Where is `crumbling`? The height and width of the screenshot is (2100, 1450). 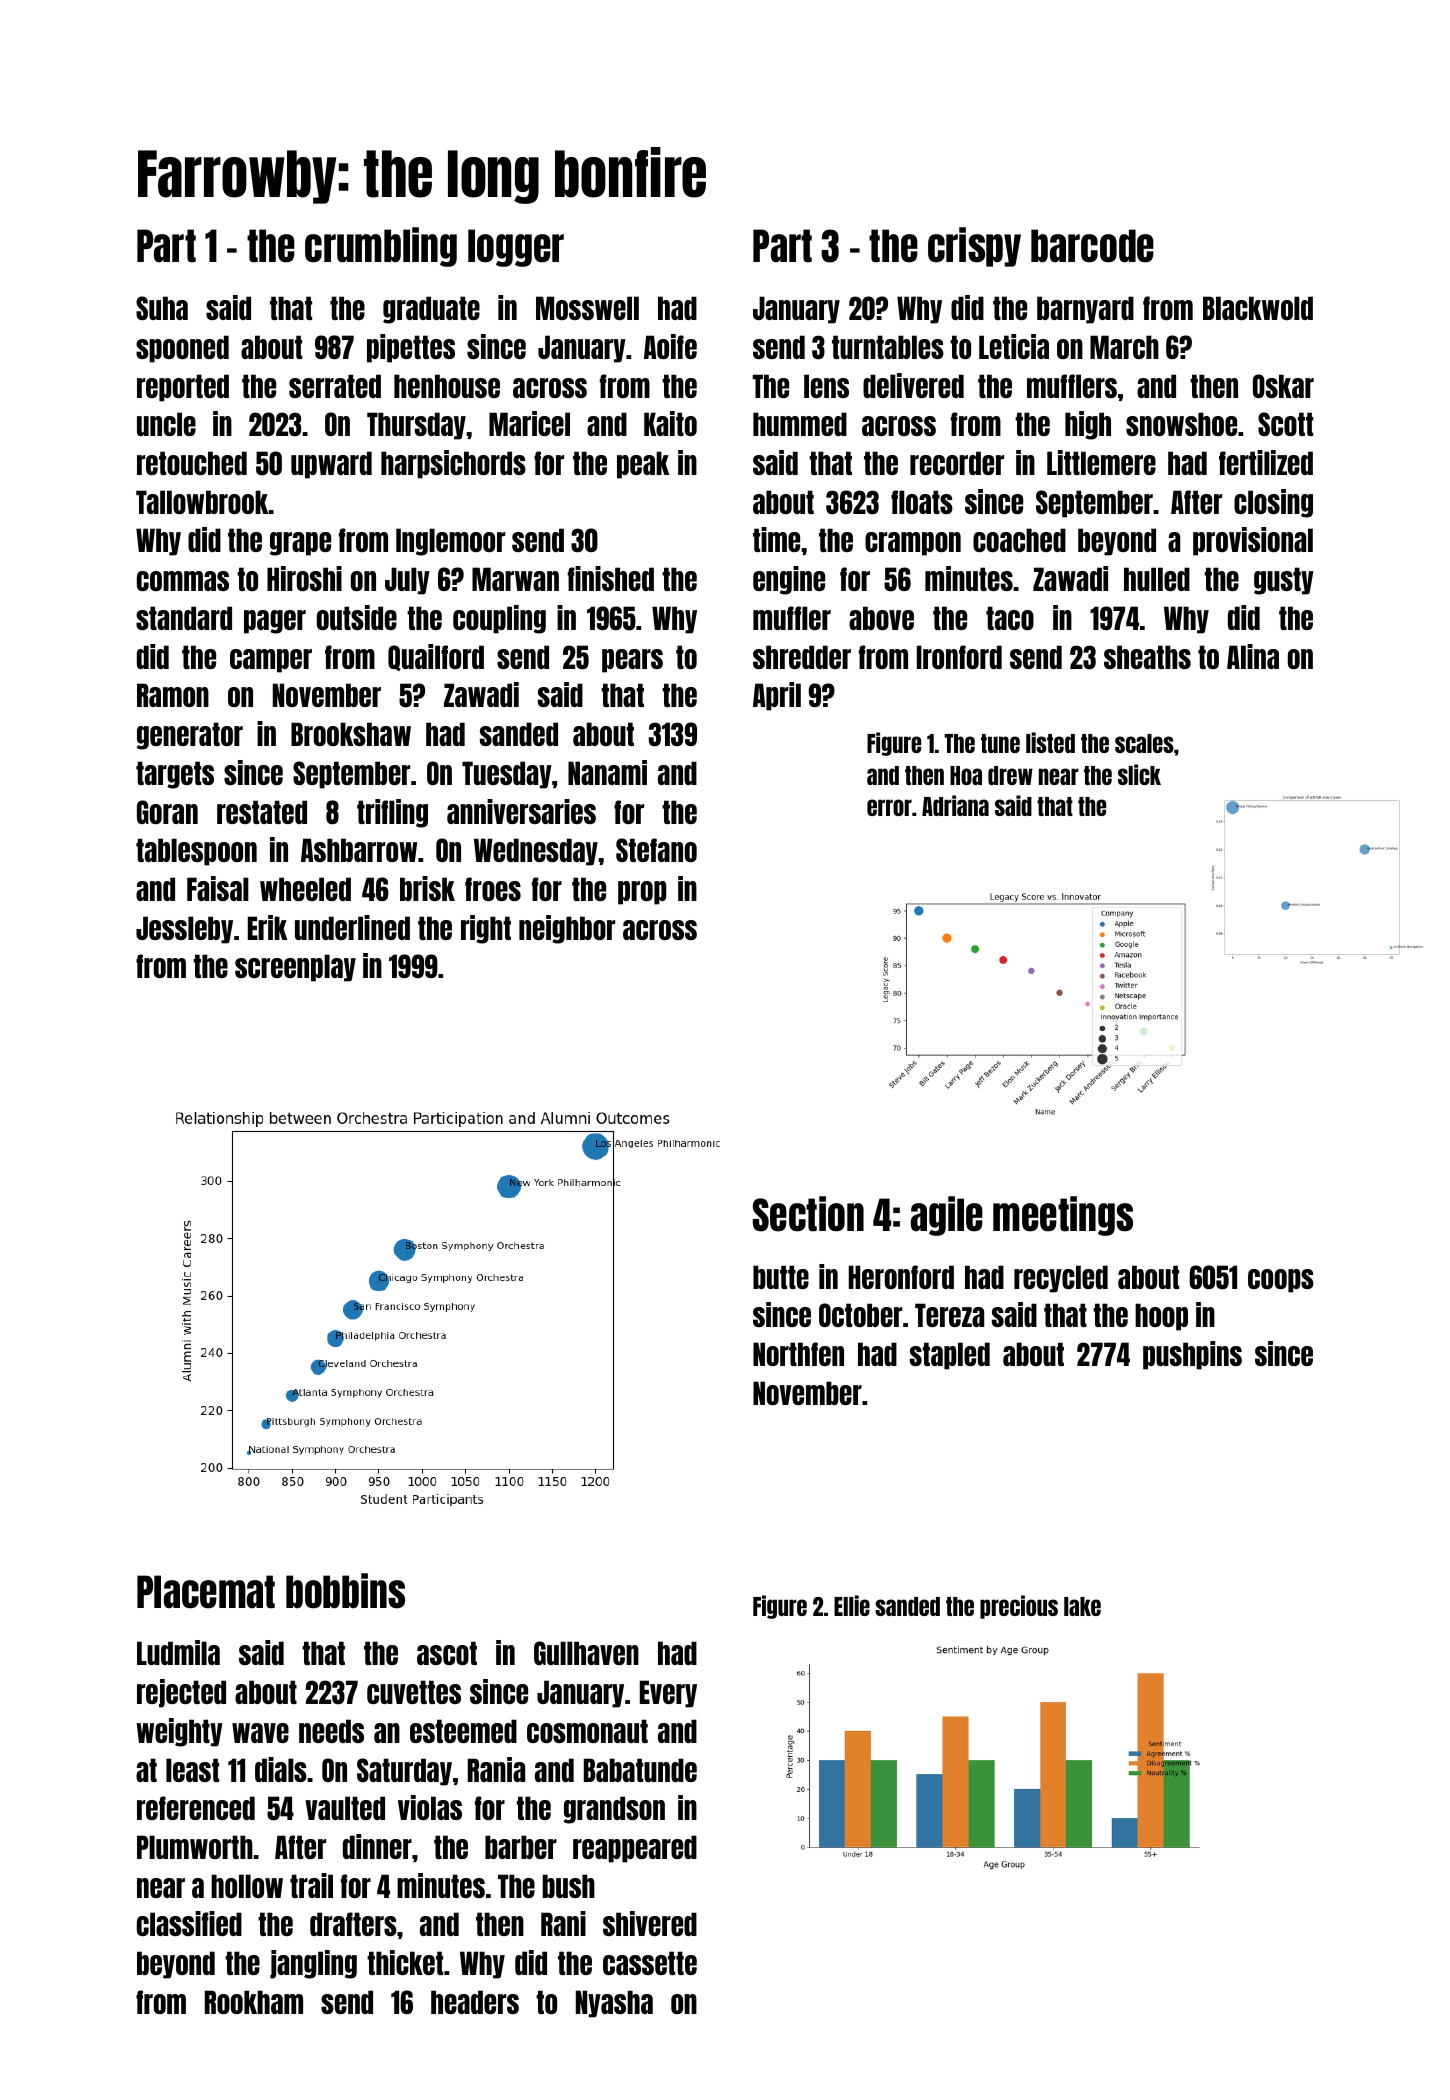
crumbling is located at coordinates (381, 247).
